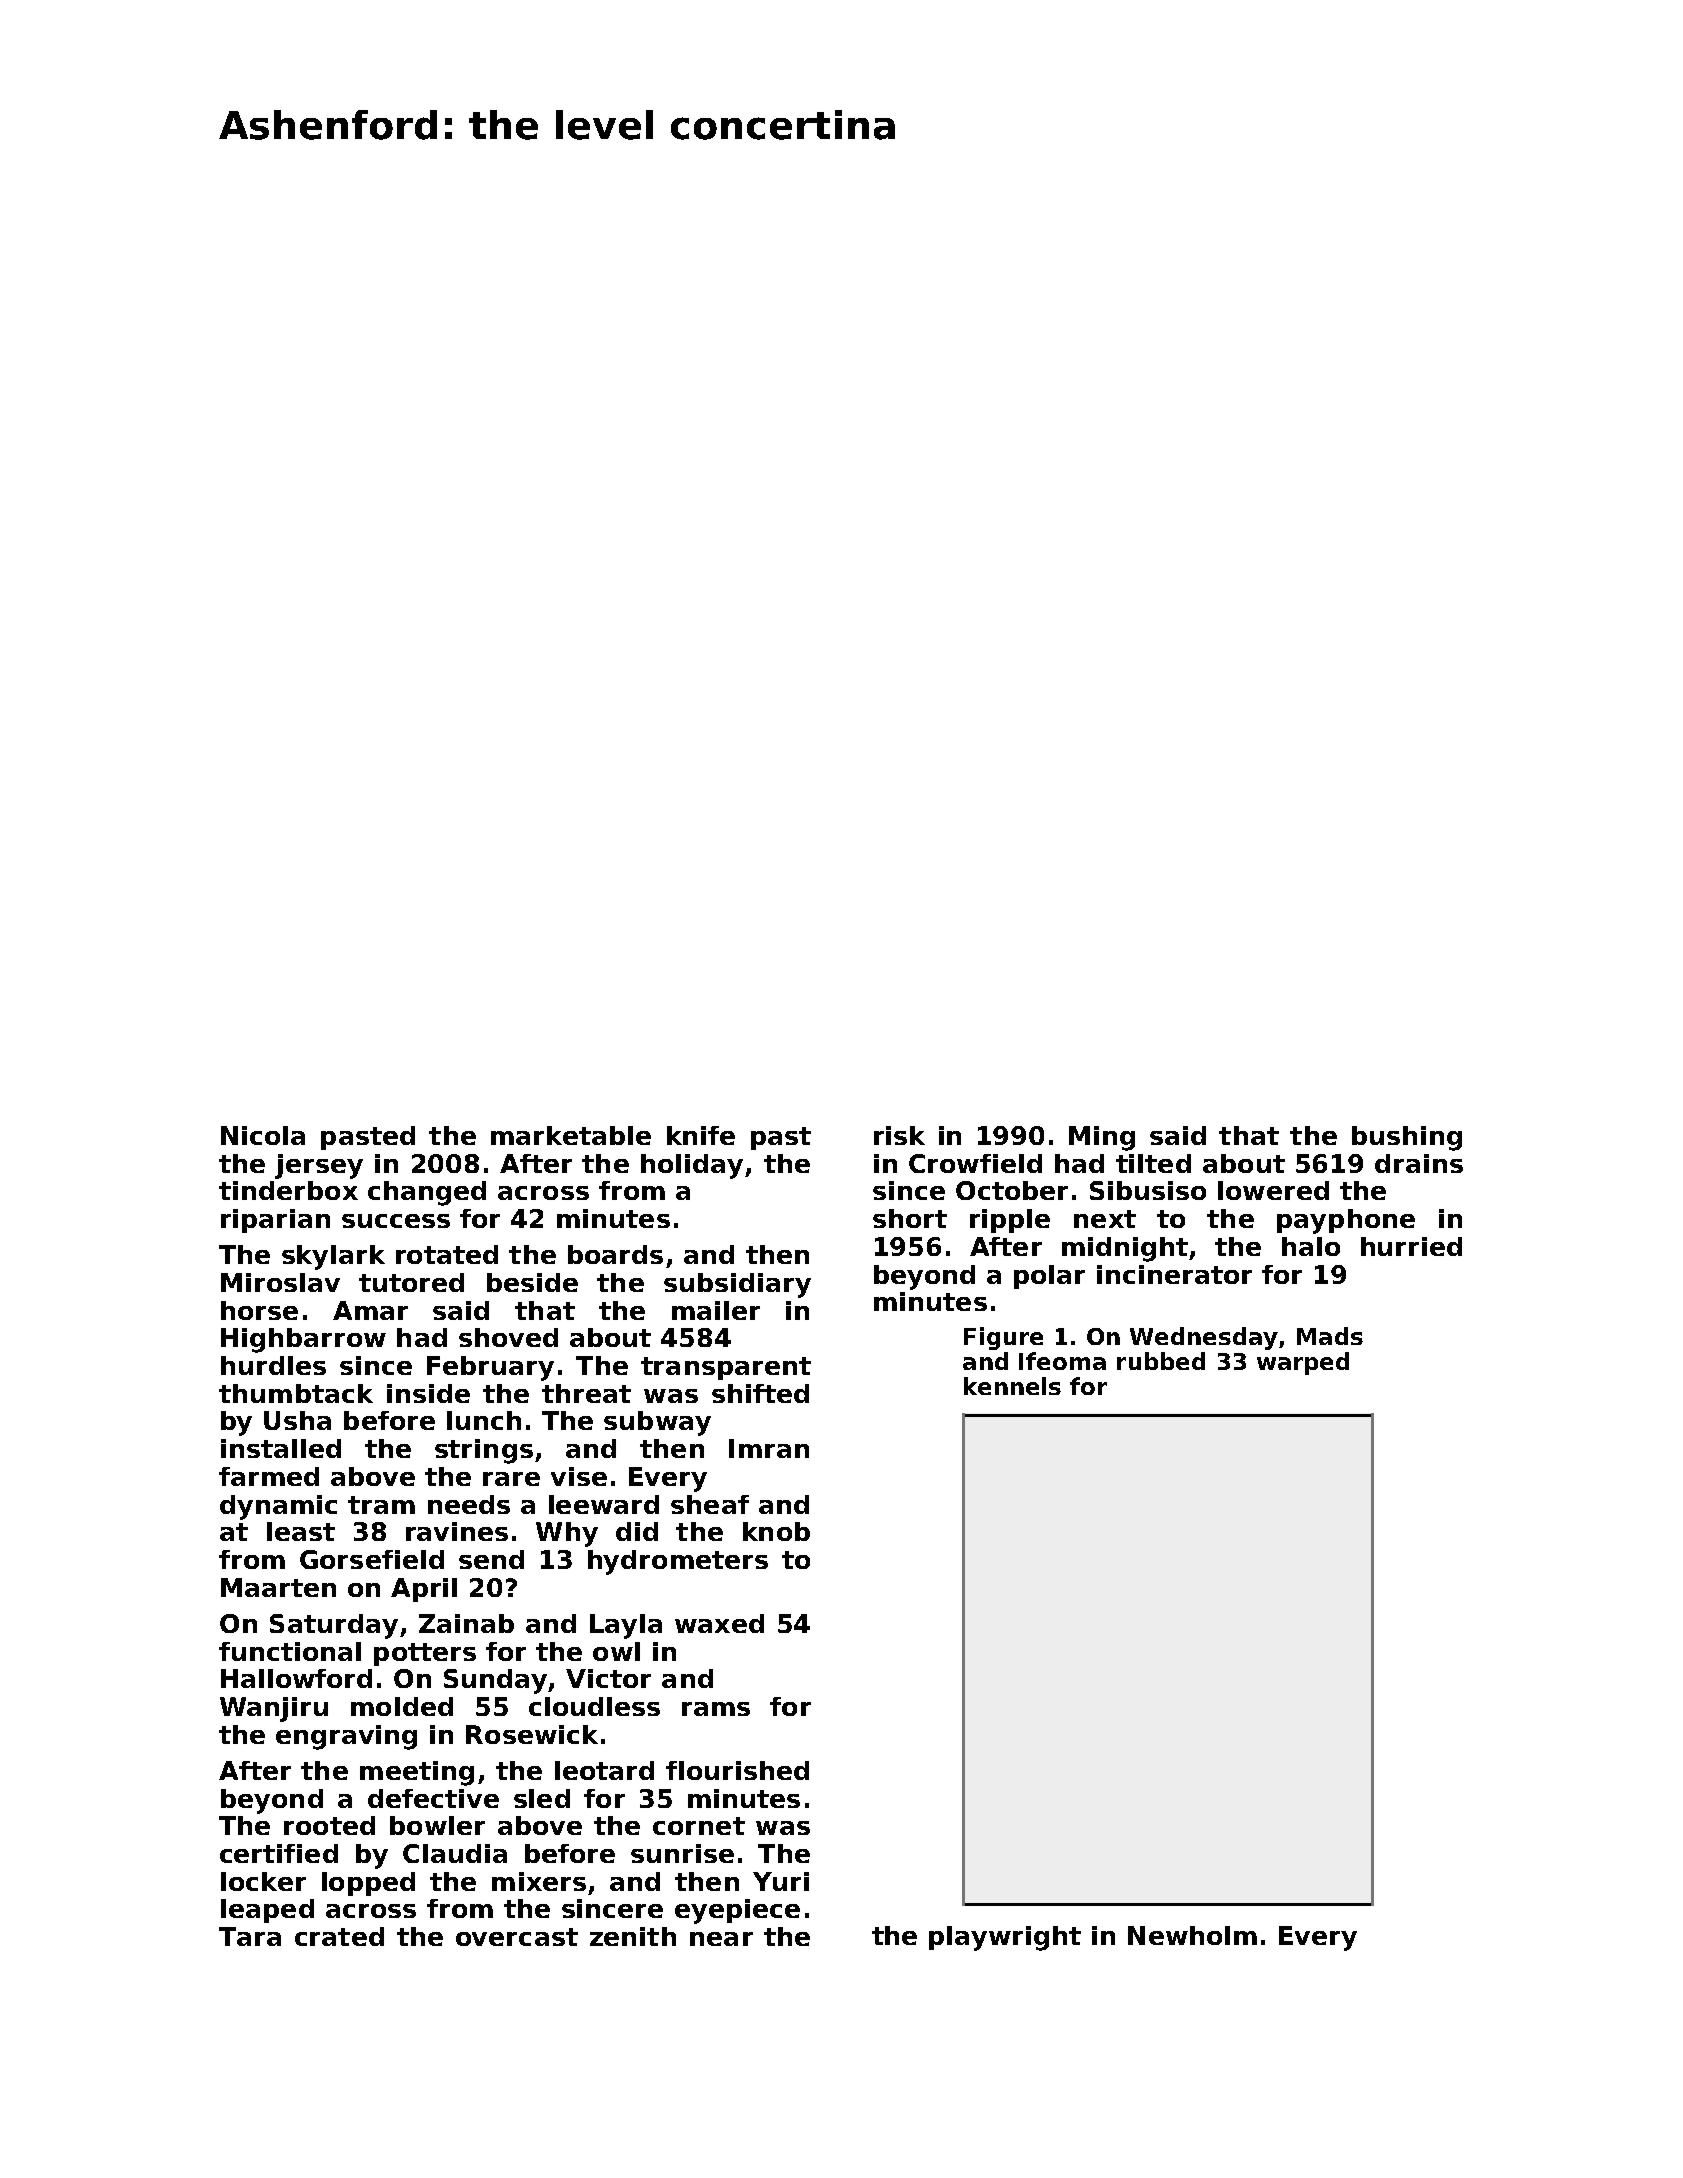 This page has height=2178, width=1683. What do you see at coordinates (280, 1282) in the page?
I see `Miroslav` at bounding box center [280, 1282].
